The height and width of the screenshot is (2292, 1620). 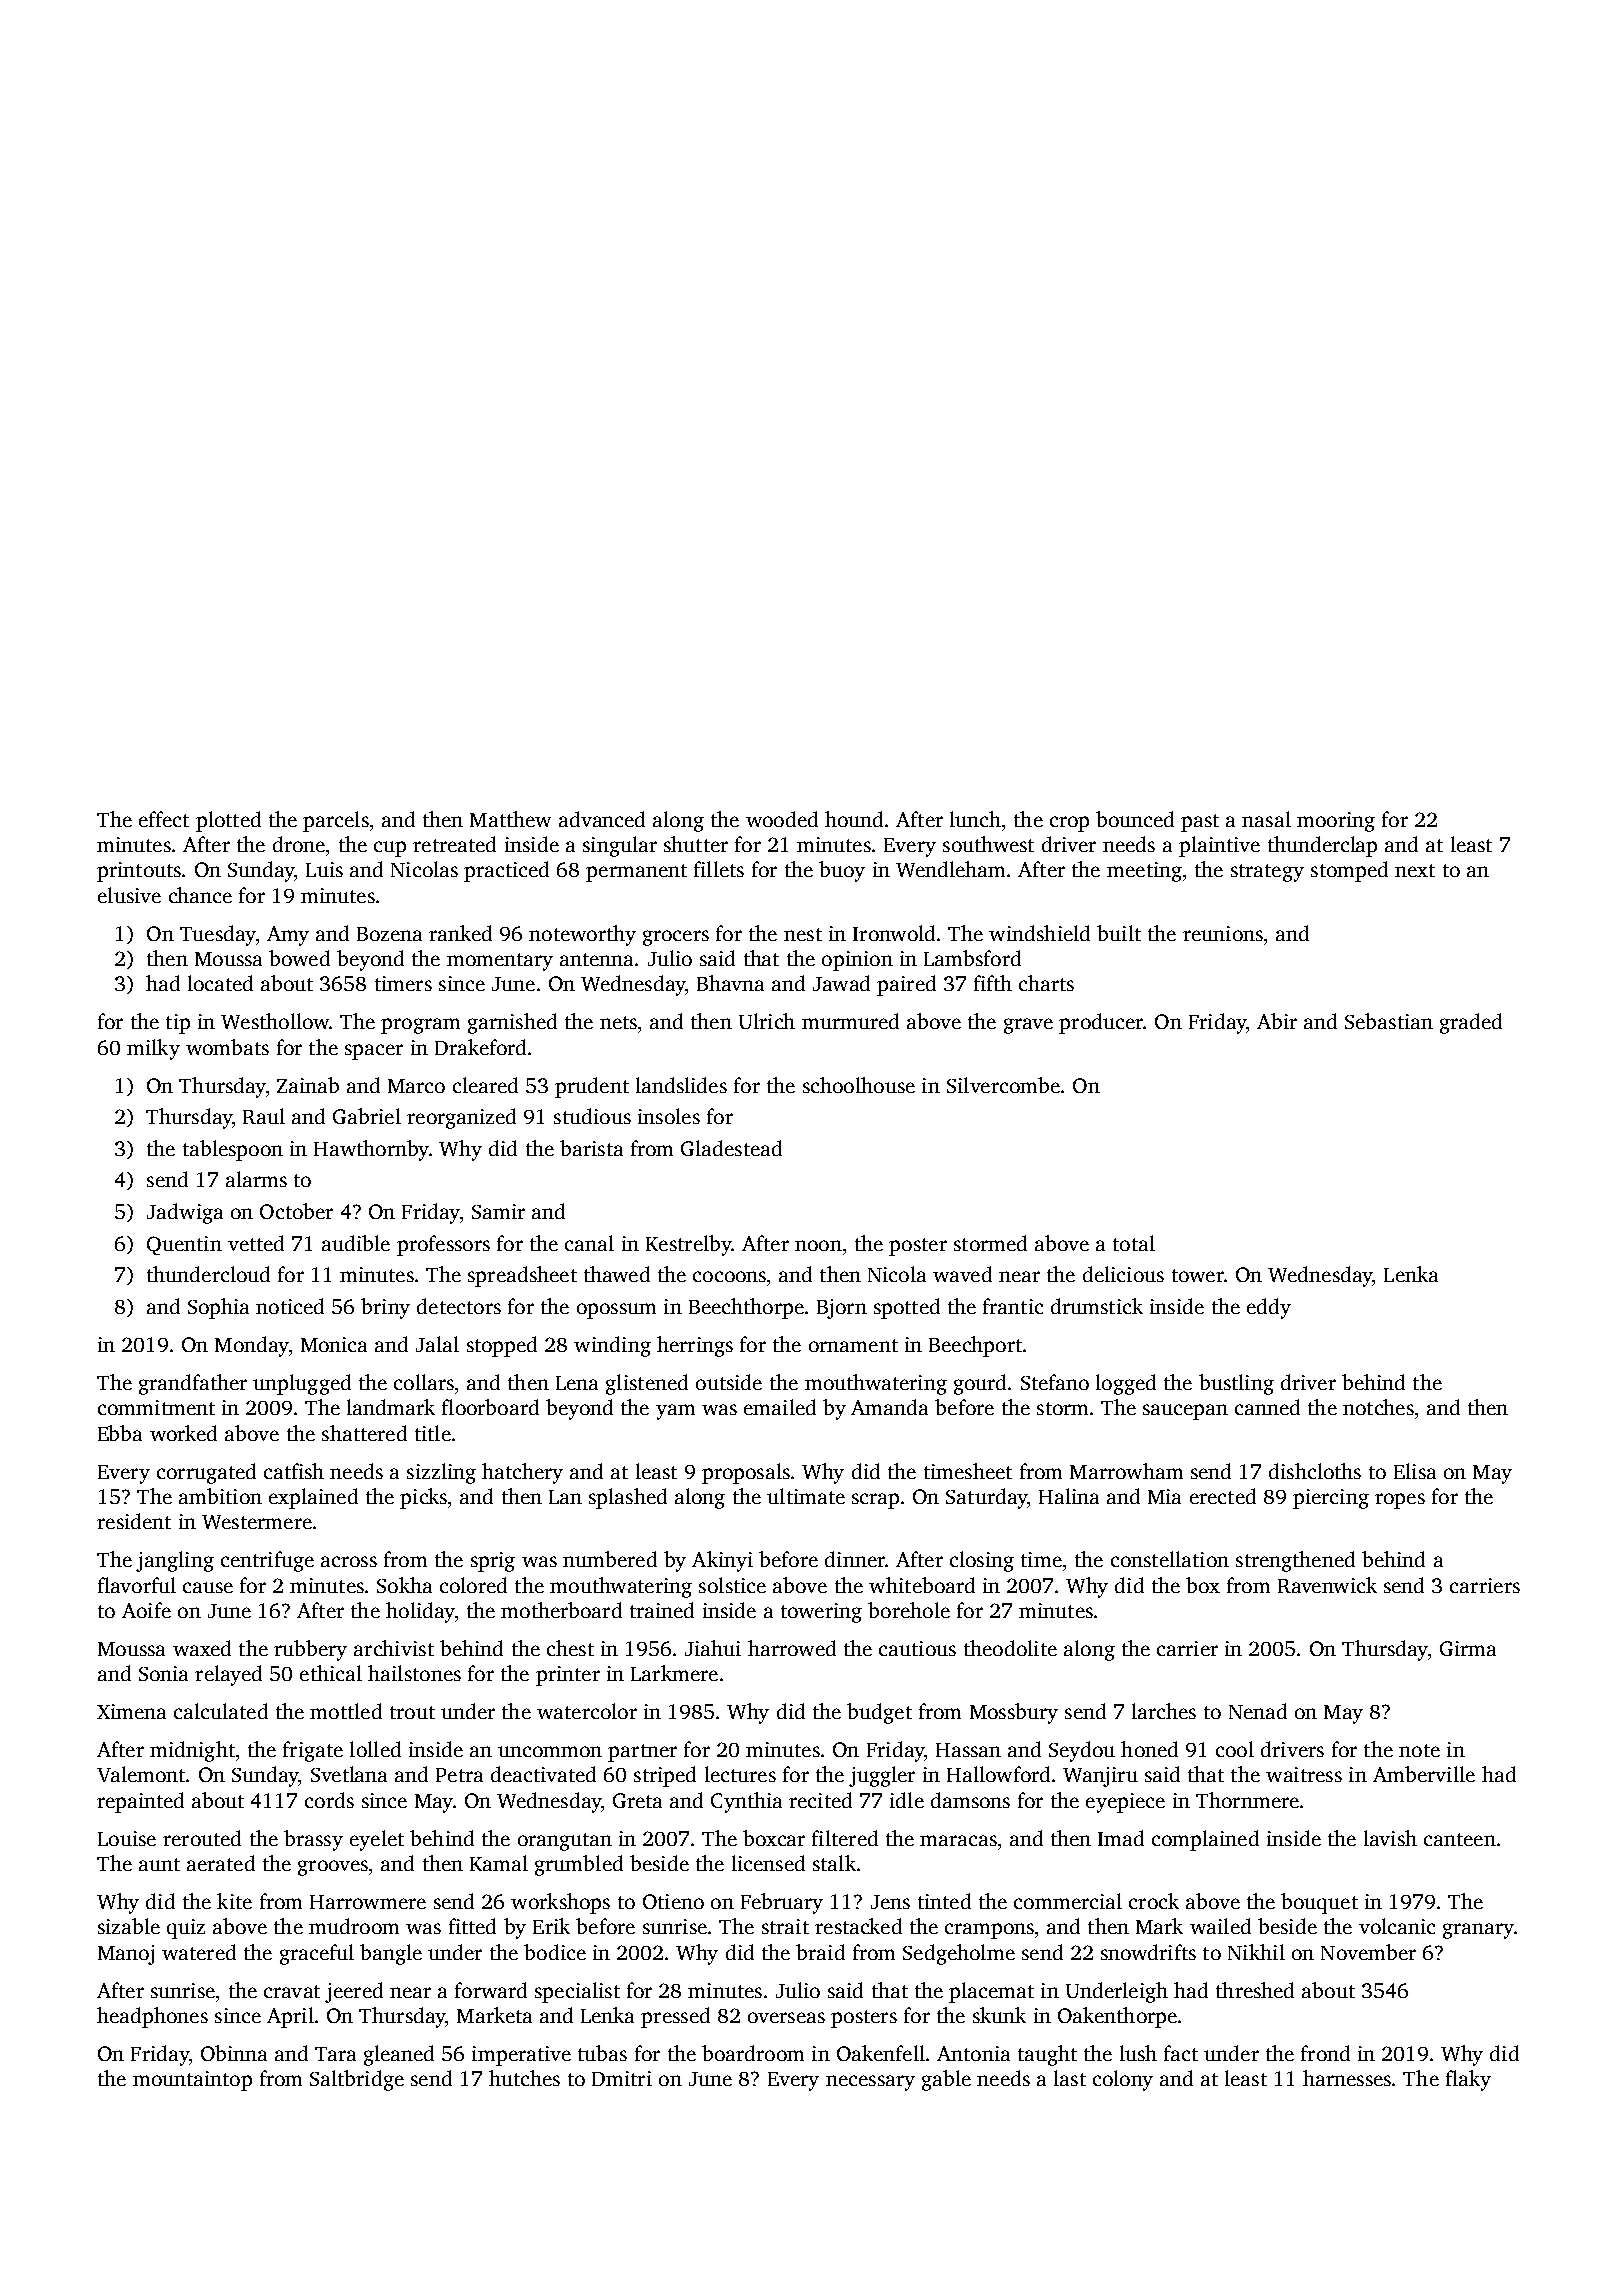 What do you see at coordinates (946, 2080) in the screenshot?
I see `gable` at bounding box center [946, 2080].
